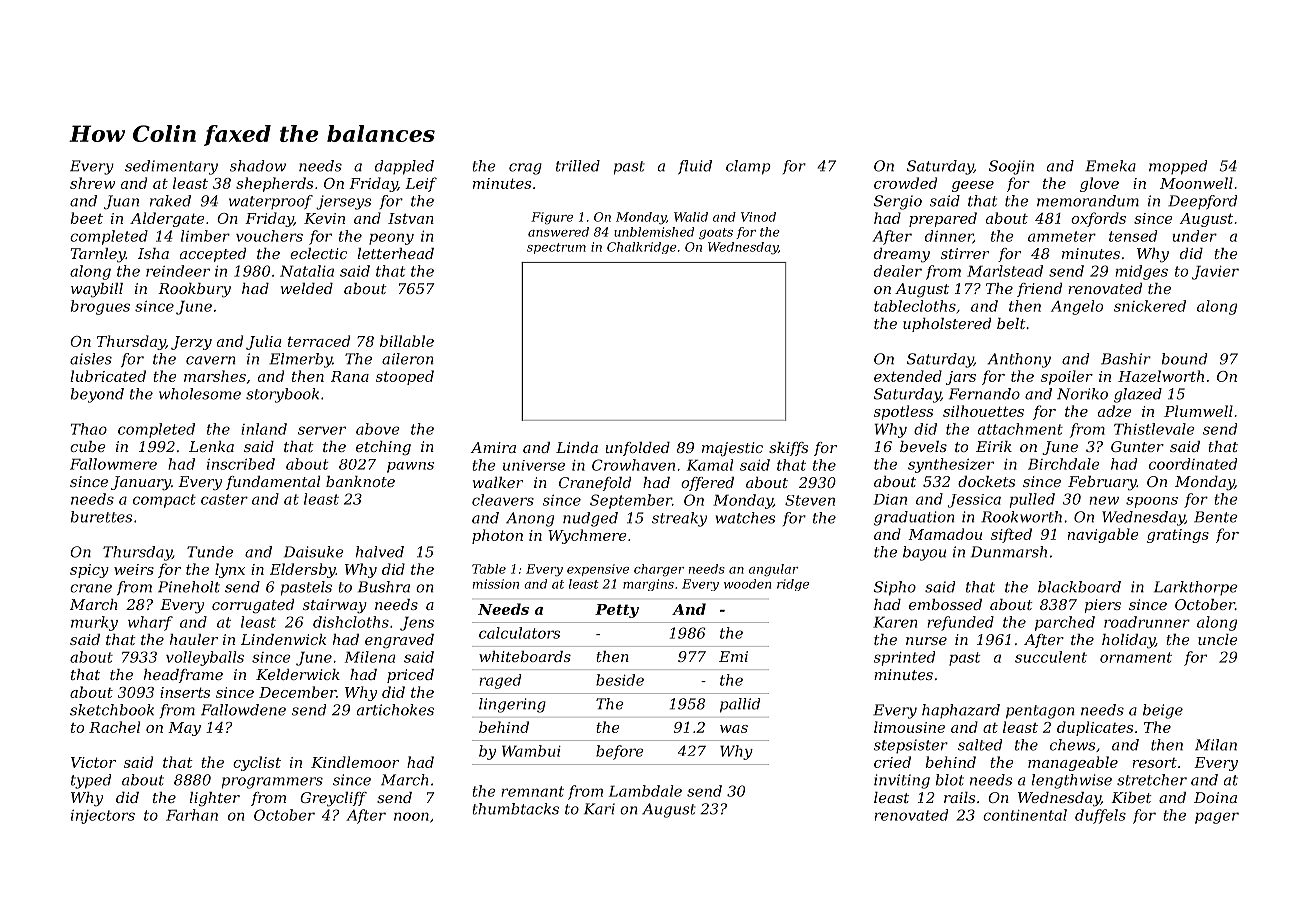  I want to click on spectrum, so click(556, 248).
